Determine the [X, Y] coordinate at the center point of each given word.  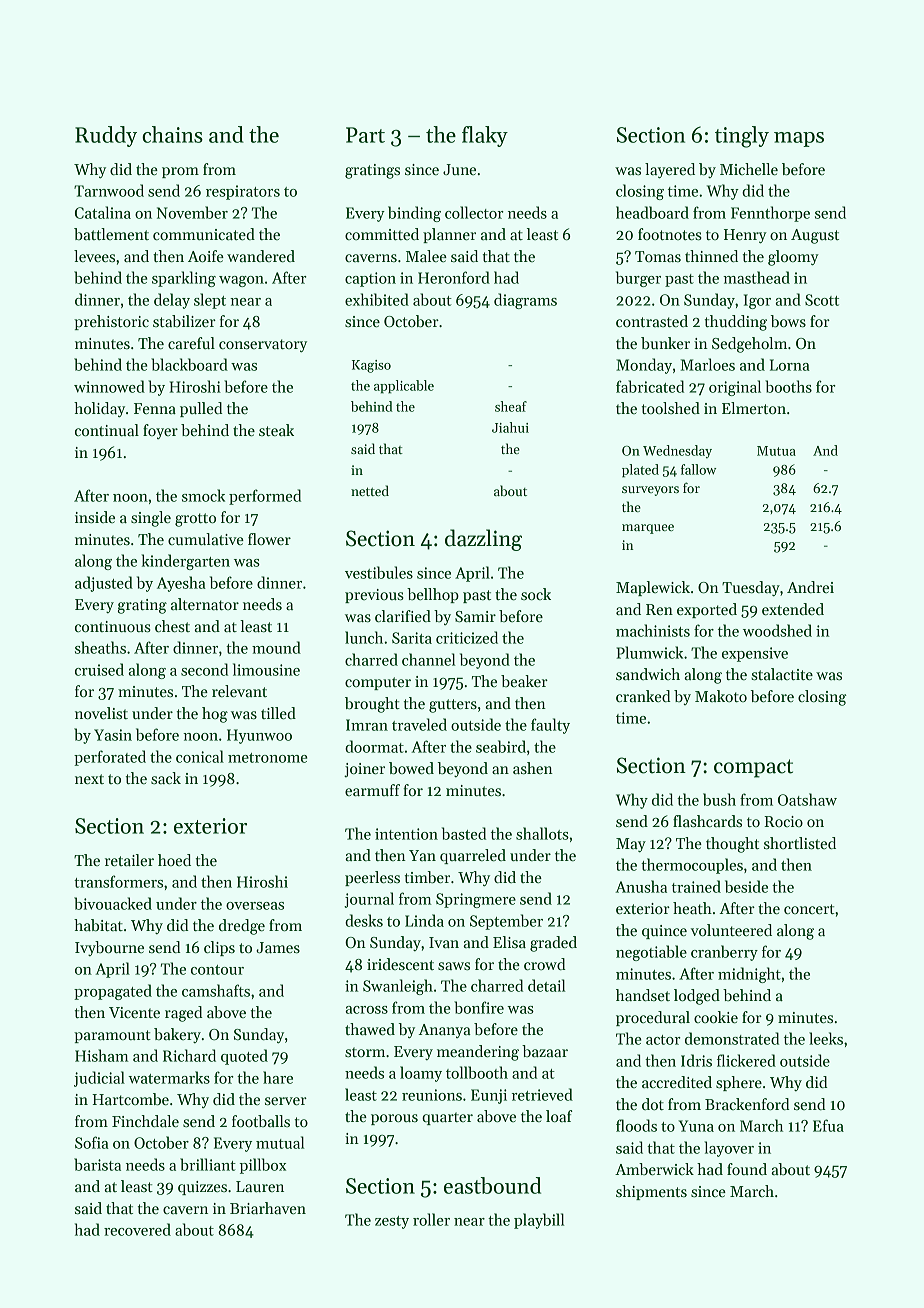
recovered [137, 1229]
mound [276, 647]
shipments [651, 1192]
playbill [539, 1221]
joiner [364, 770]
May [631, 845]
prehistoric [111, 322]
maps [799, 139]
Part [365, 135]
